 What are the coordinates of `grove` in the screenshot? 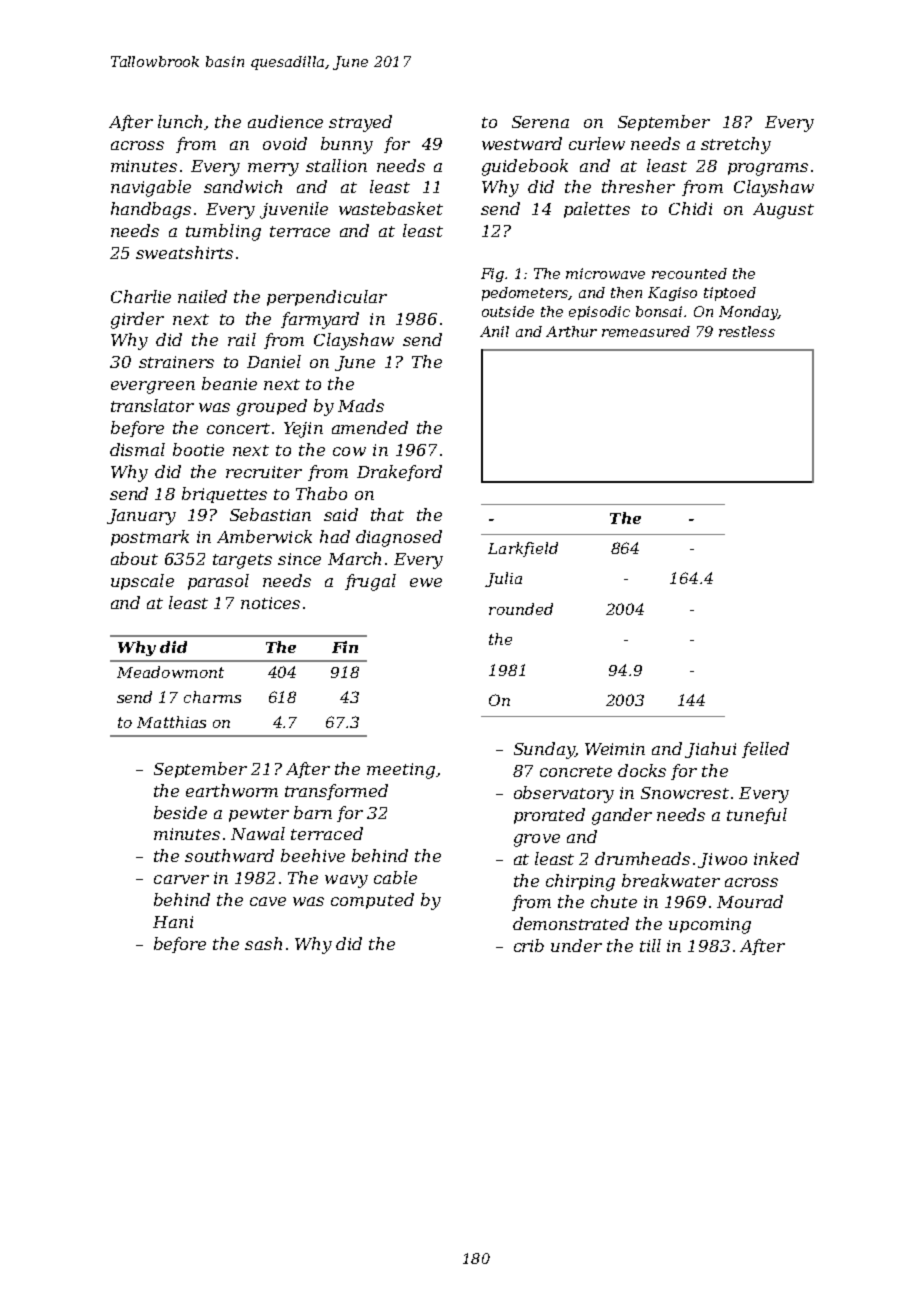 It's located at (537, 840).
